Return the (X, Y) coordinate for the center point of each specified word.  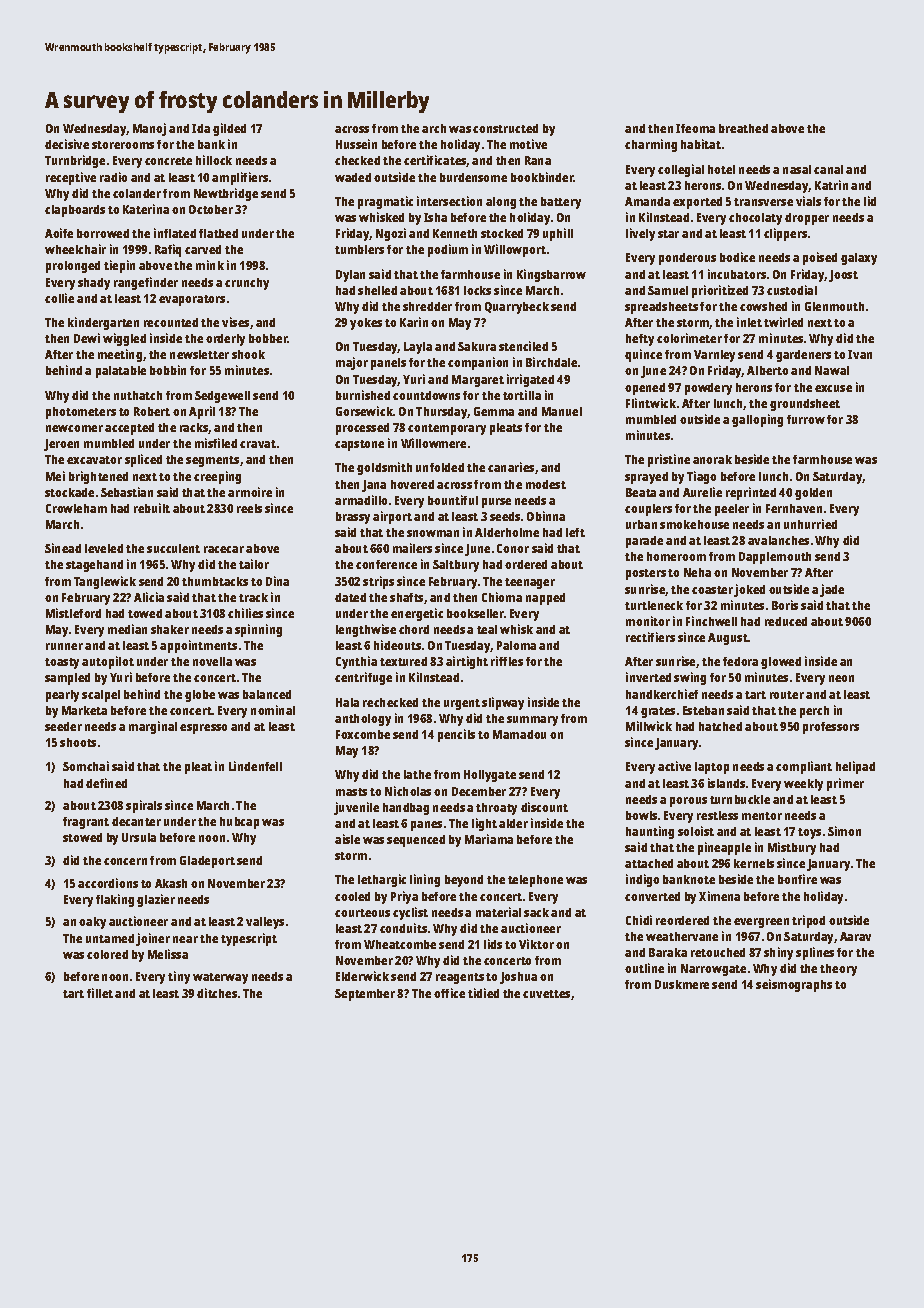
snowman (433, 533)
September (365, 995)
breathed (743, 128)
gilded (229, 129)
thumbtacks (215, 581)
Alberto (767, 370)
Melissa (168, 954)
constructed (505, 128)
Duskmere (682, 984)
